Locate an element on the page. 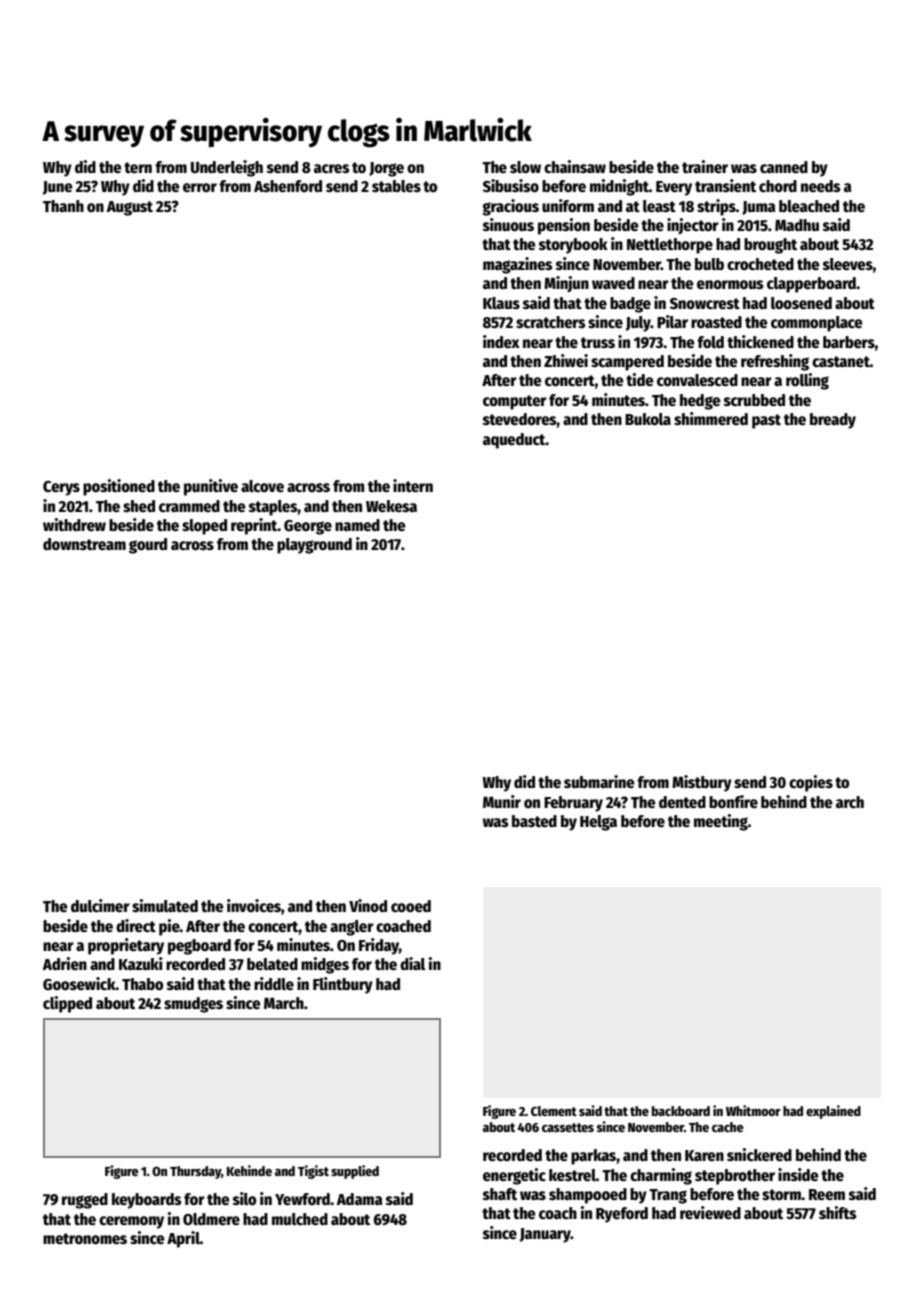  explained is located at coordinates (833, 1112).
